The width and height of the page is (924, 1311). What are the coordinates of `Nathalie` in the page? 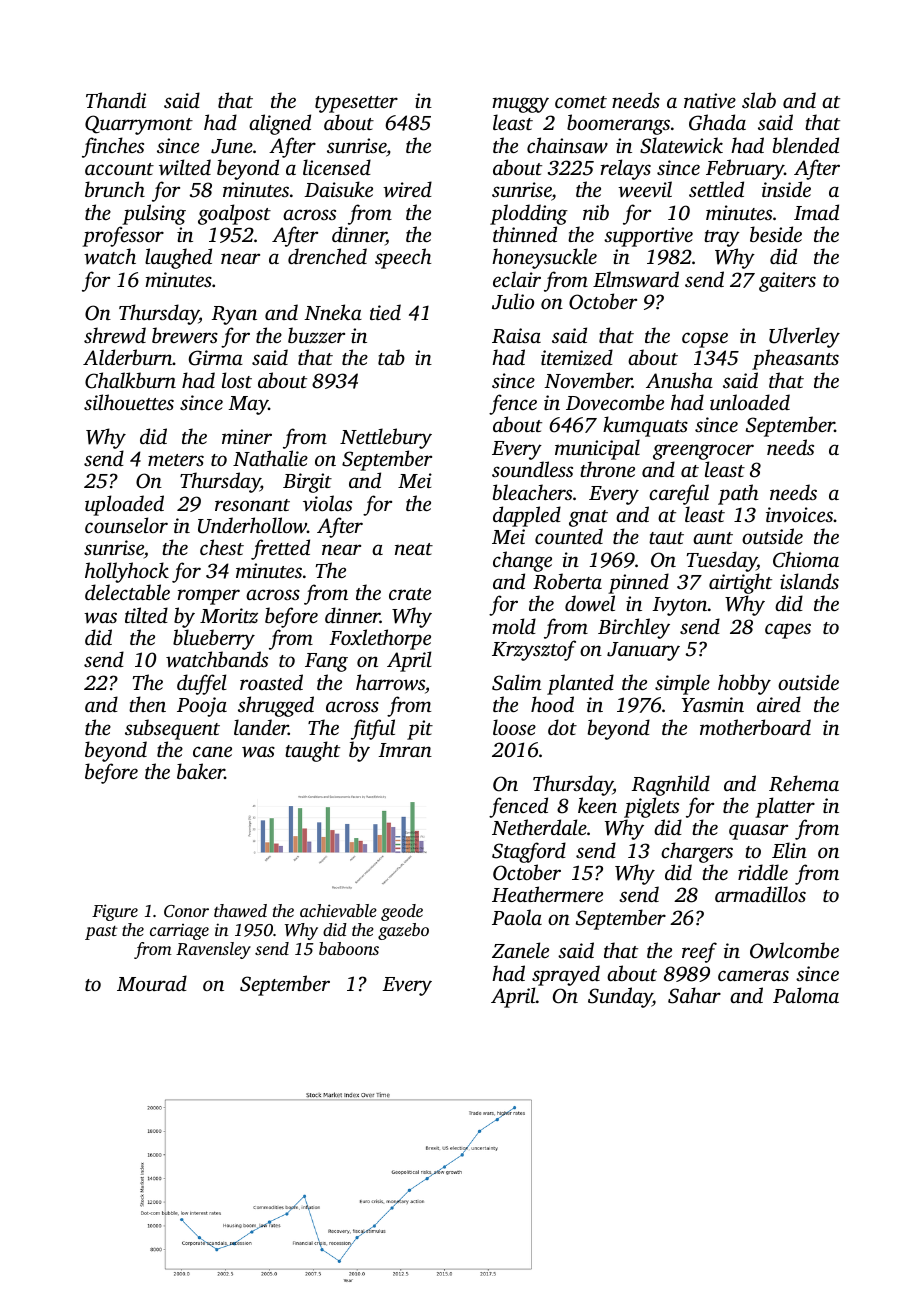 It's located at (270, 458).
